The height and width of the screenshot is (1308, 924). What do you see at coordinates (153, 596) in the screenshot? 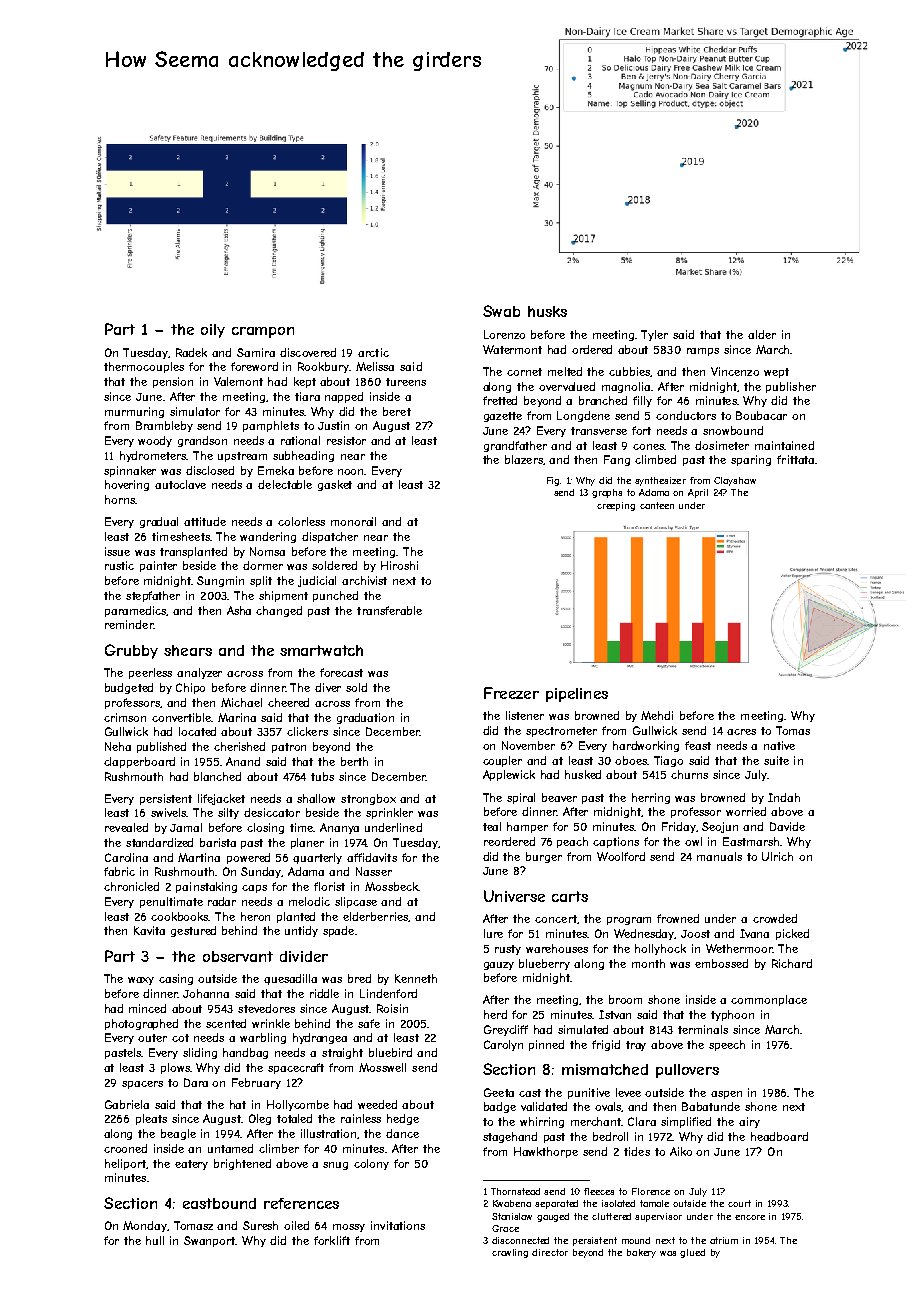
I see `stepfather` at bounding box center [153, 596].
